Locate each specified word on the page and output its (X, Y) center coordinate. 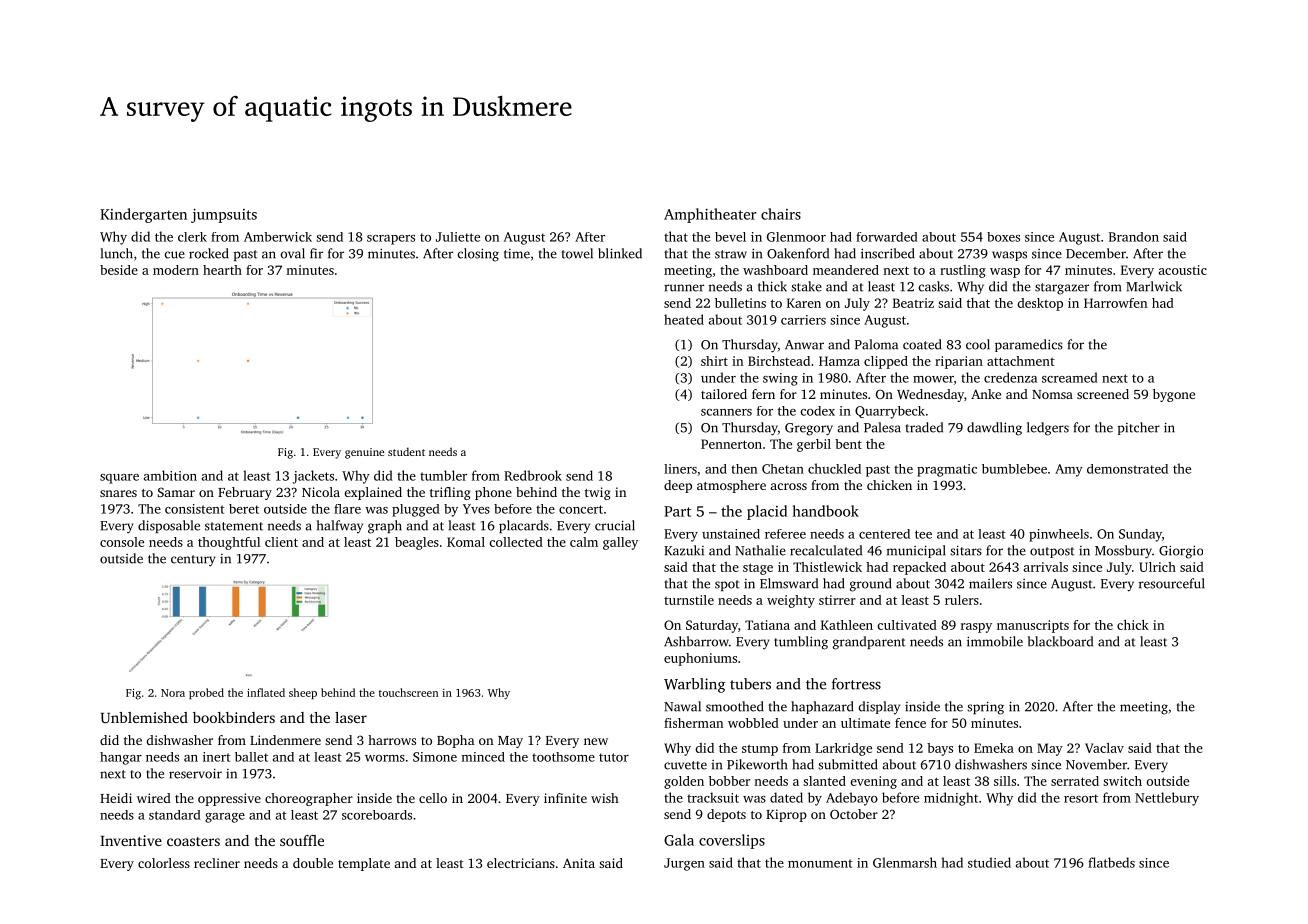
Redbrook (533, 475)
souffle (302, 840)
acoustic (1183, 270)
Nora (173, 693)
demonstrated (1127, 469)
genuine (364, 453)
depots (726, 815)
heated (684, 319)
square (119, 479)
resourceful (1172, 583)
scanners (726, 412)
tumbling (801, 643)
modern (176, 270)
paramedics (1029, 345)
